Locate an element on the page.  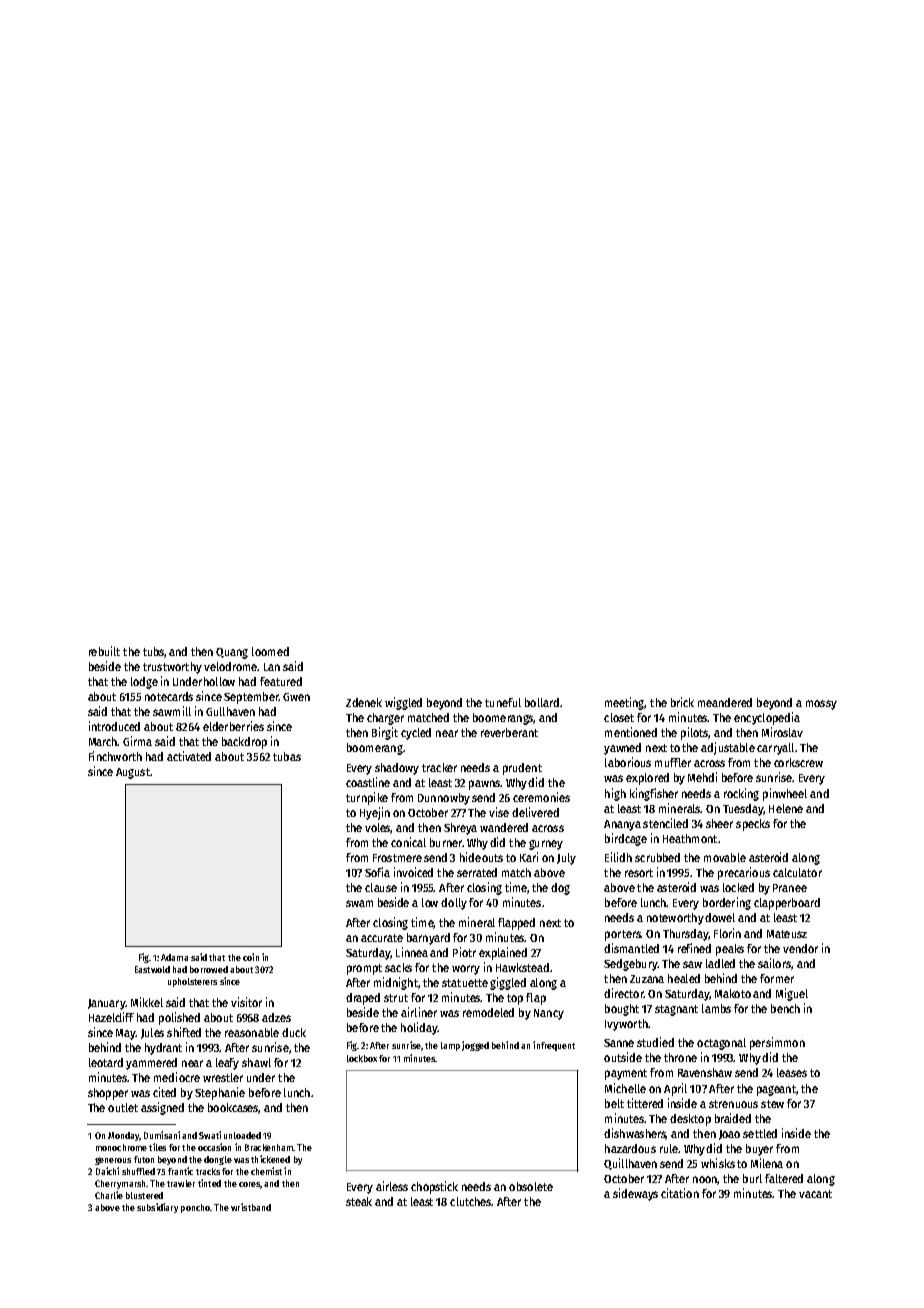
Sofia is located at coordinates (377, 872).
